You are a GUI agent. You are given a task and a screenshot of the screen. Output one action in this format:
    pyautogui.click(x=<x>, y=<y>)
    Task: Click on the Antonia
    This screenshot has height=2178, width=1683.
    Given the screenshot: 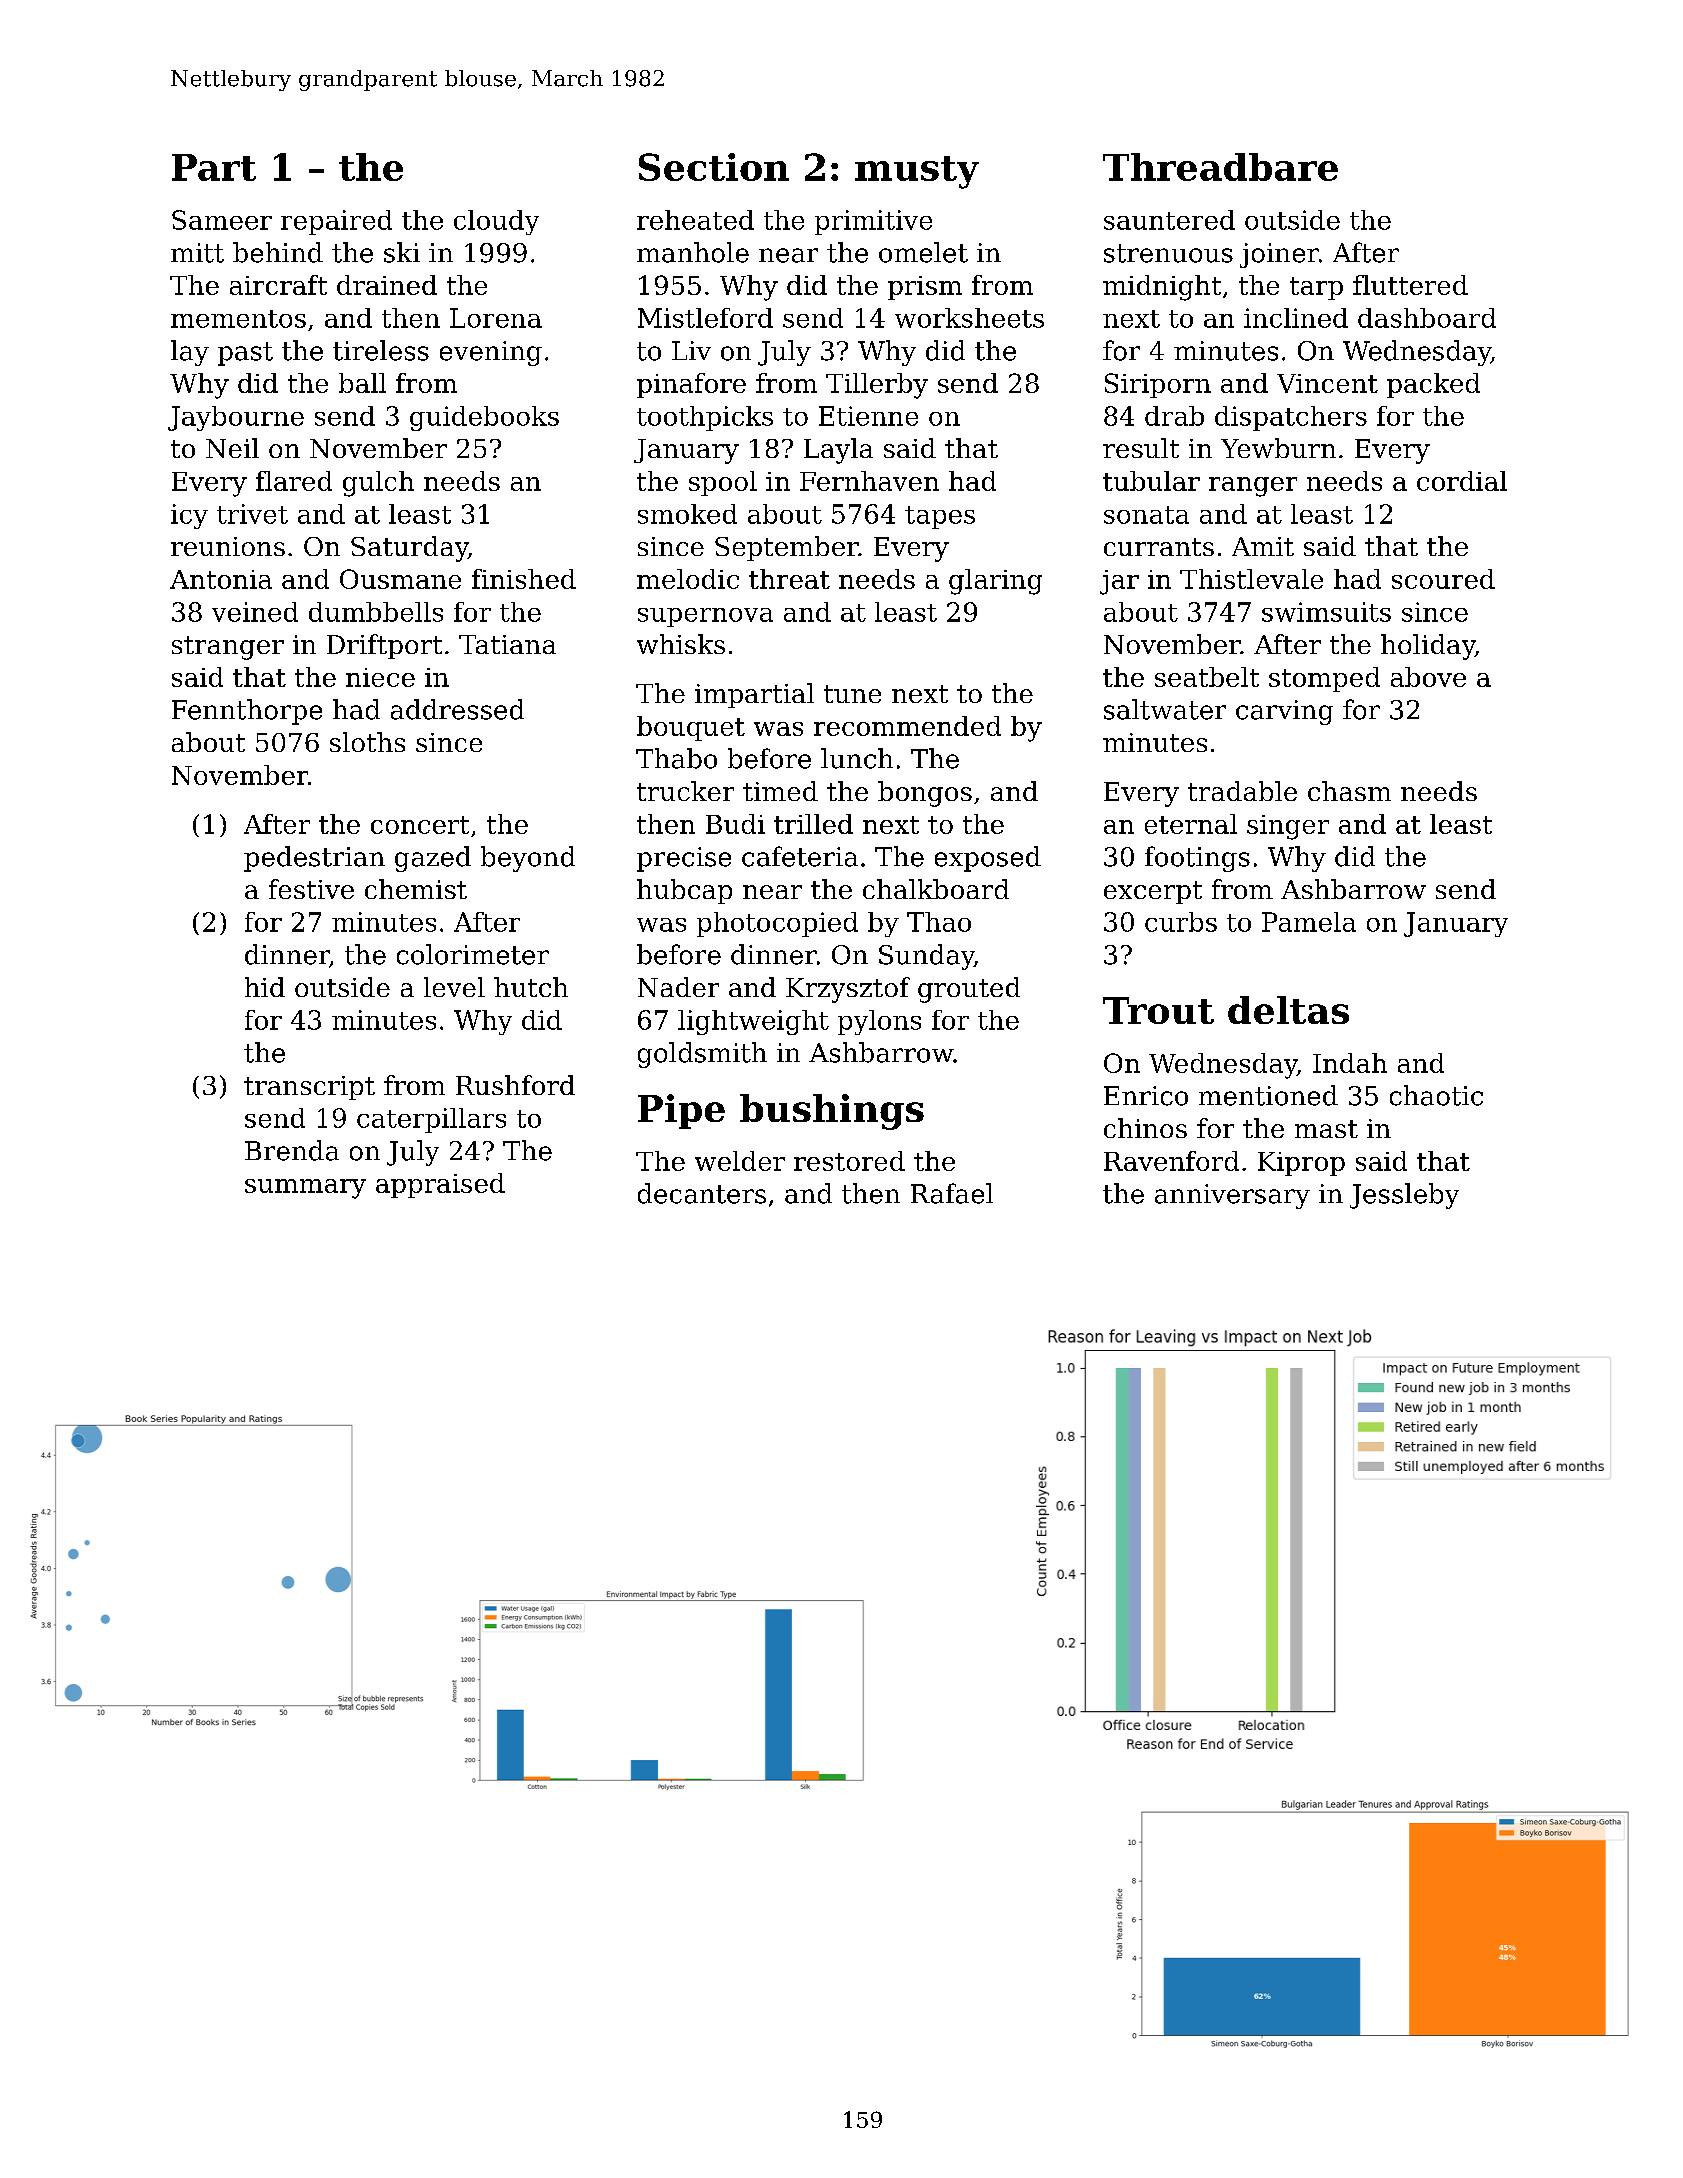 What is the action you would take?
    pyautogui.click(x=221, y=579)
